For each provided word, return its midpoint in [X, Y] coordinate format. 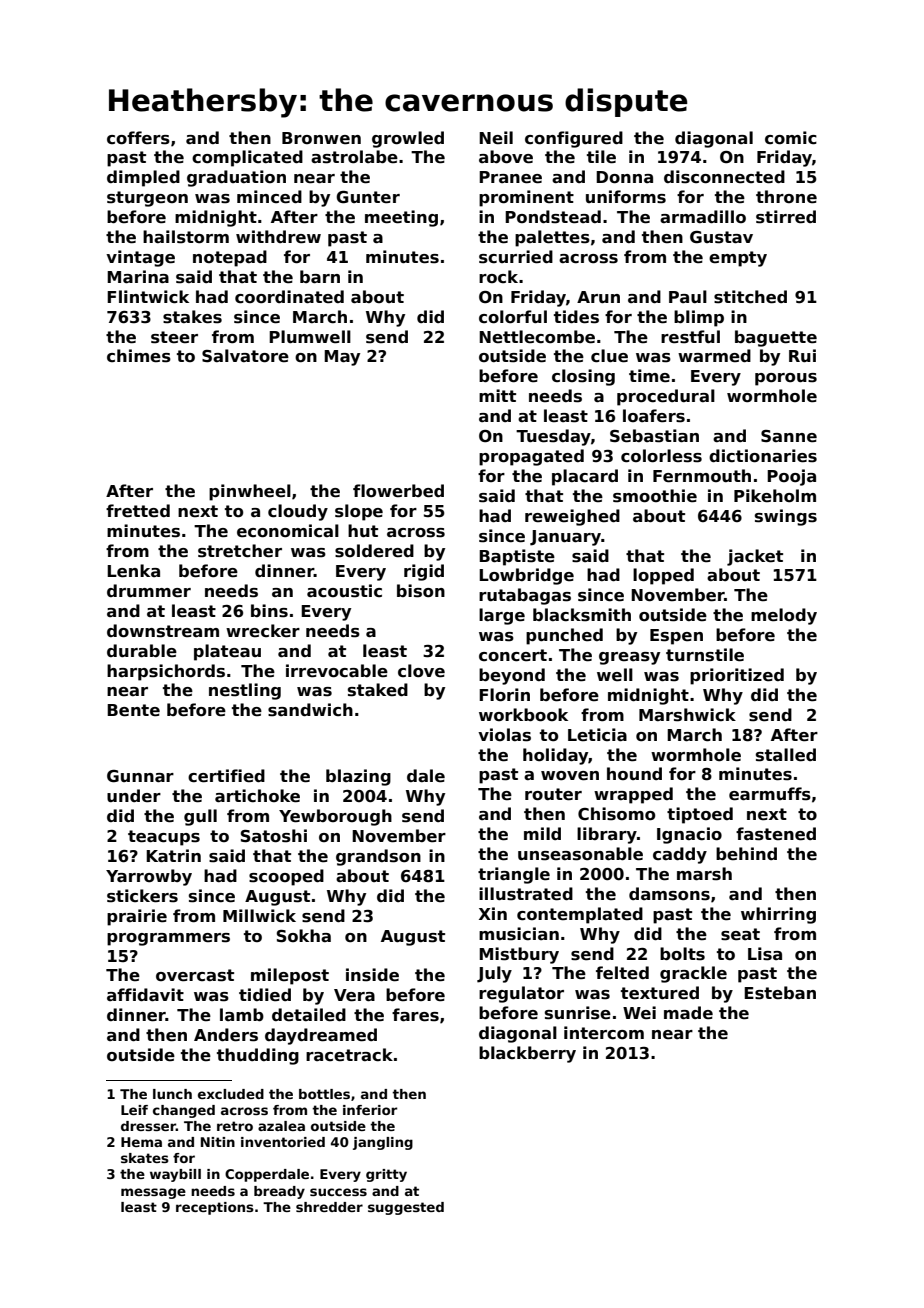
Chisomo [616, 814]
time [649, 376]
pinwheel [250, 492]
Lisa [765, 954]
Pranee [510, 177]
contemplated [580, 915]
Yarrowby [149, 877]
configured [574, 139]
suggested [406, 1208]
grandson [378, 857]
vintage [140, 258]
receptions [215, 1208]
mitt [497, 395]
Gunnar [140, 776]
